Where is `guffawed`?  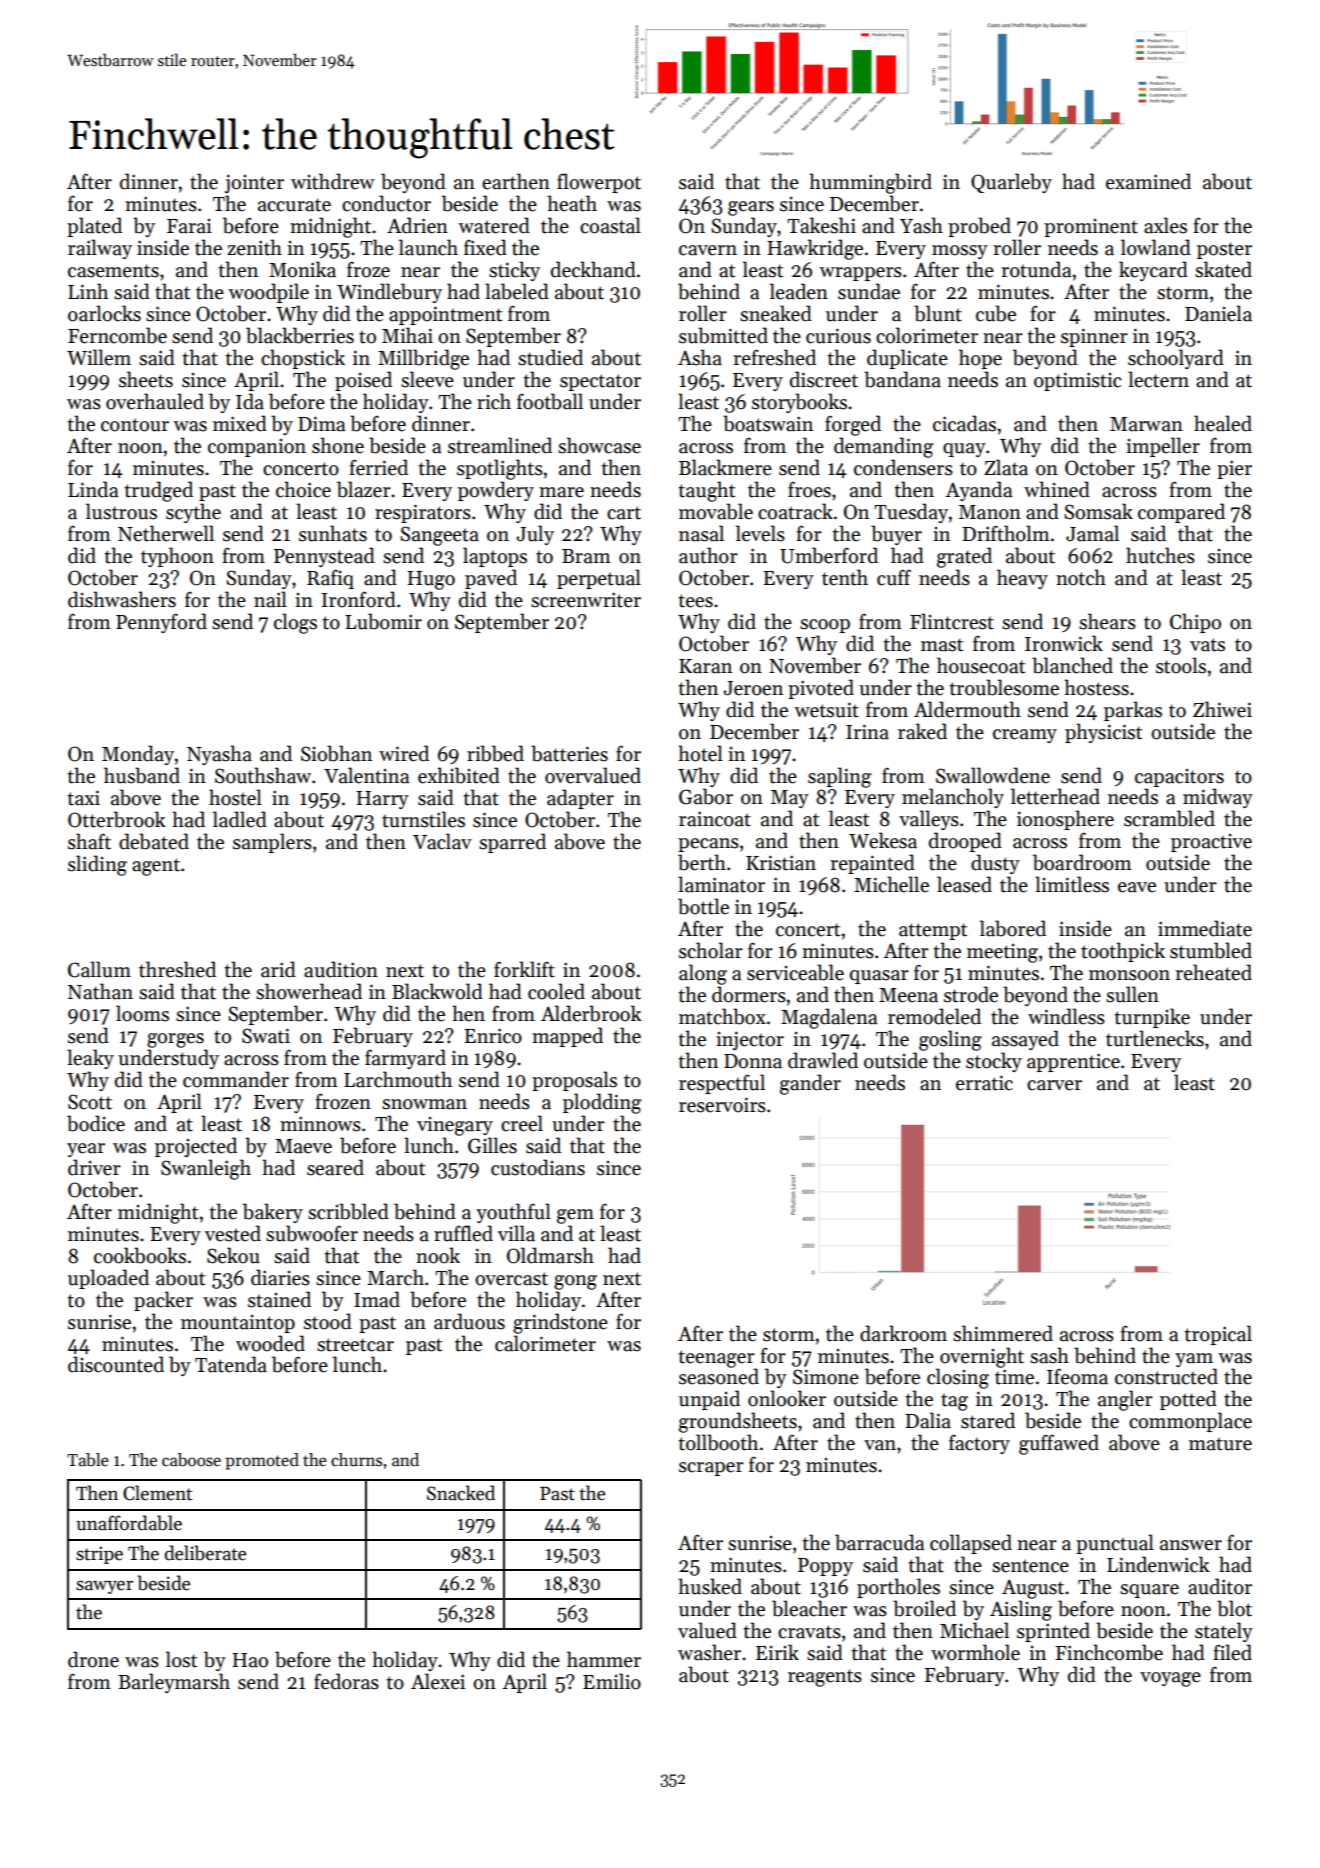
guffawed is located at coordinates (1059, 1444).
